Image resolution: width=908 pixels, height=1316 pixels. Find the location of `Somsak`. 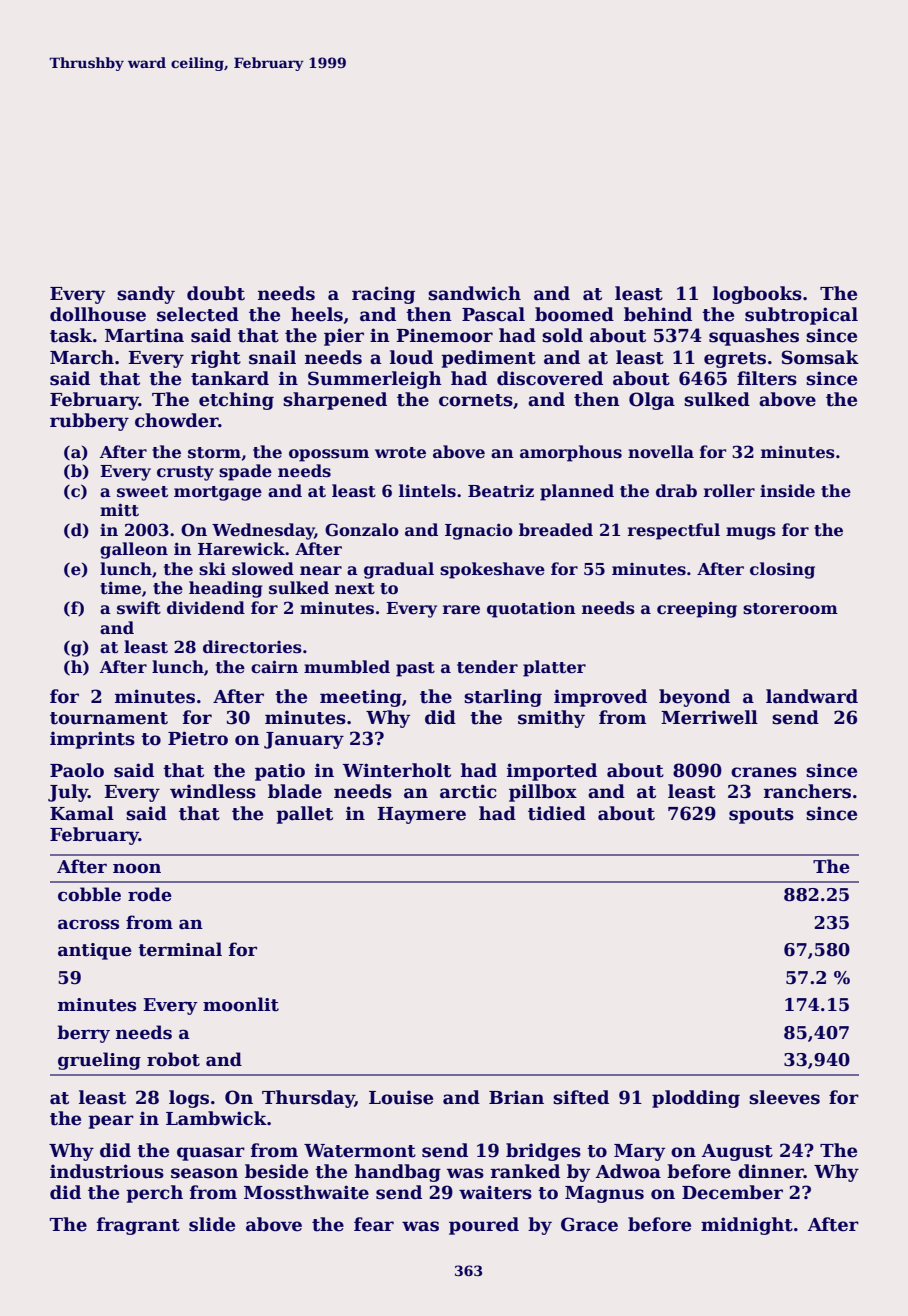

Somsak is located at coordinates (820, 357).
